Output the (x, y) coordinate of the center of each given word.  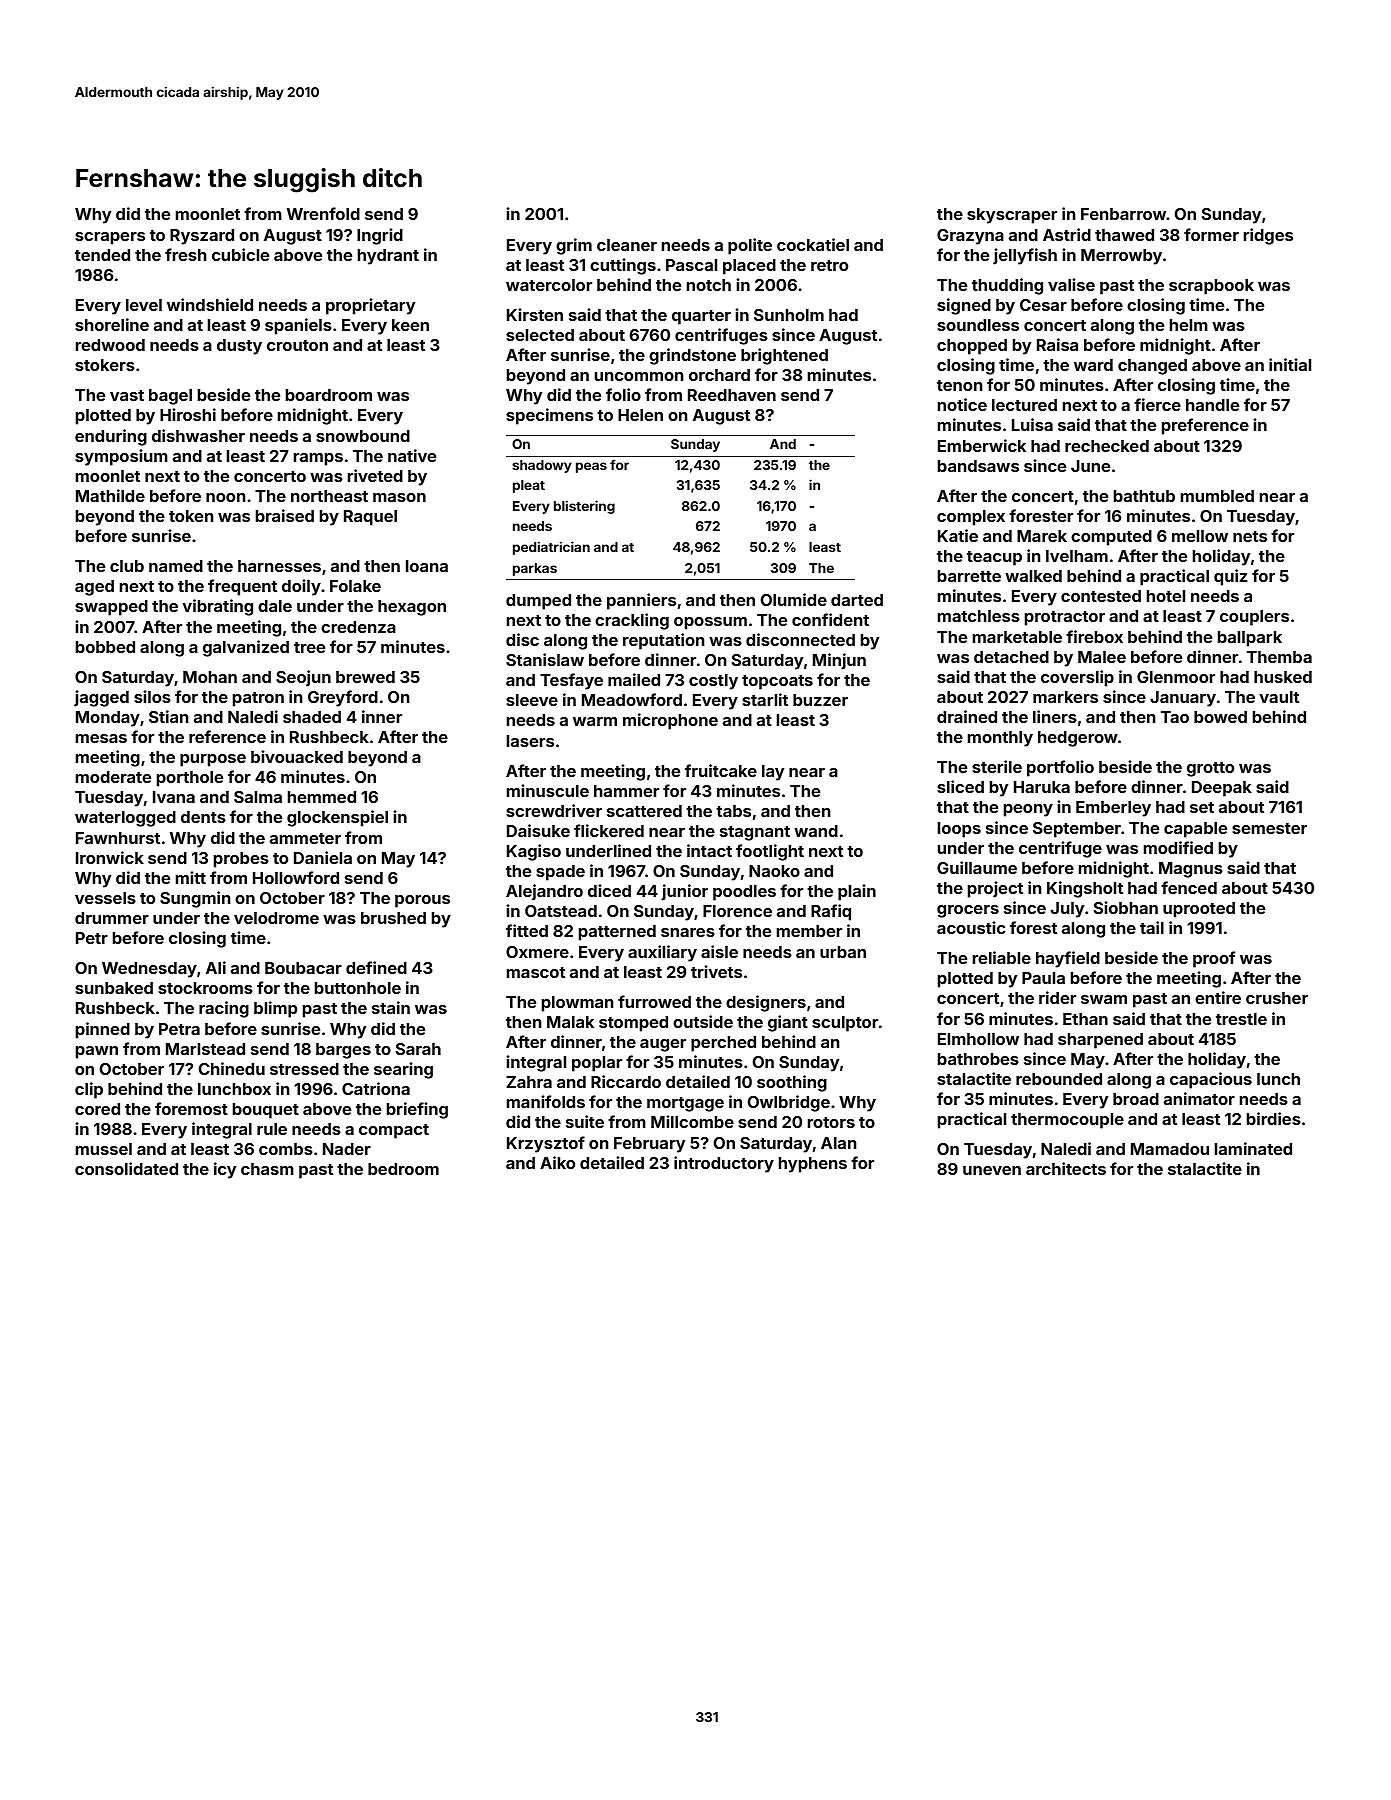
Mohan (210, 677)
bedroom (403, 1169)
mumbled (1217, 496)
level (144, 305)
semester (1269, 828)
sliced (960, 786)
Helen (640, 415)
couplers (1254, 618)
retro (829, 265)
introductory (724, 1164)
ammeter (305, 838)
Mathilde (110, 495)
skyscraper (1012, 216)
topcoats (777, 682)
